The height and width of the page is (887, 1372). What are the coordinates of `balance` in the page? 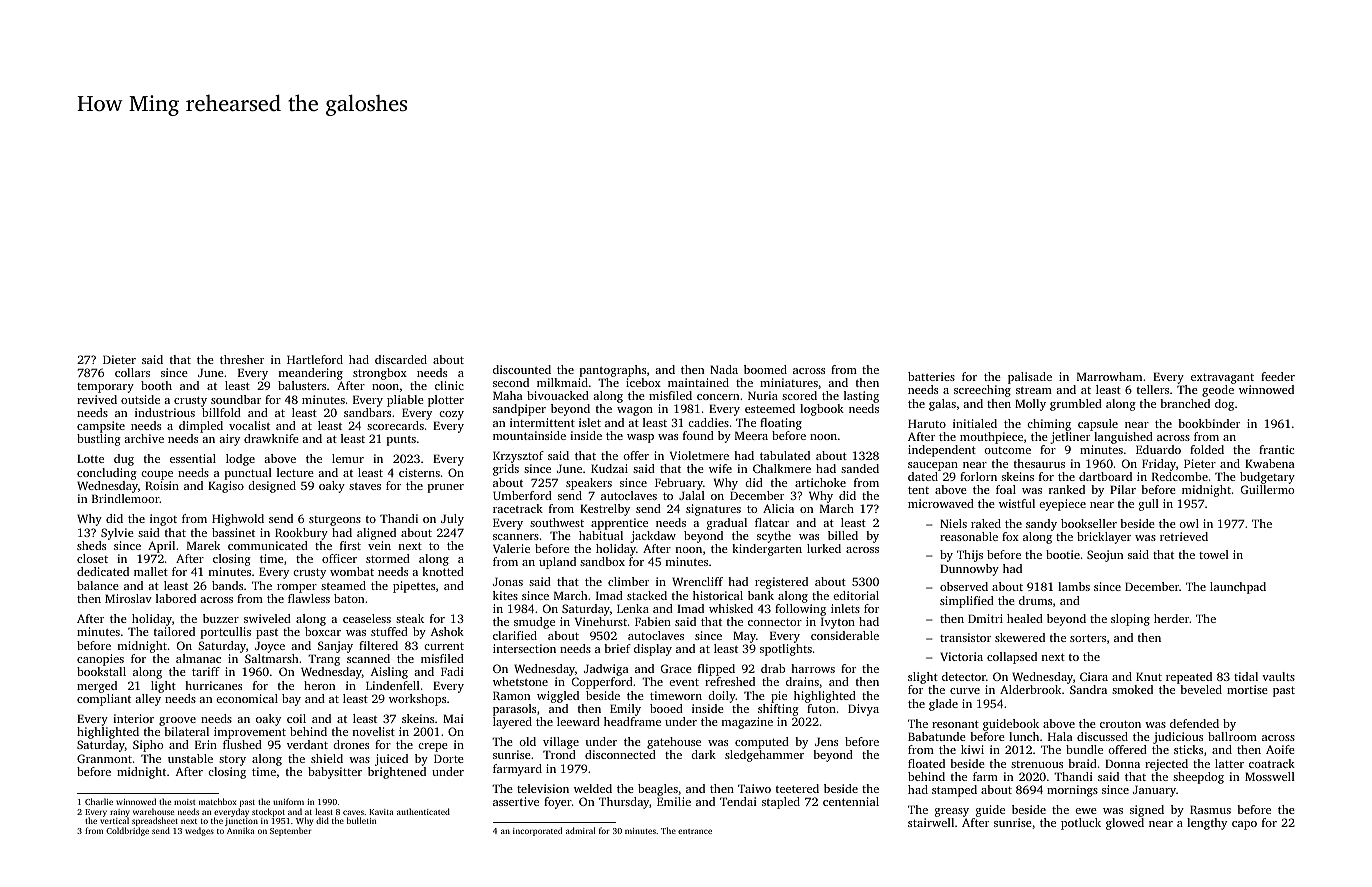 It's located at (98, 585).
